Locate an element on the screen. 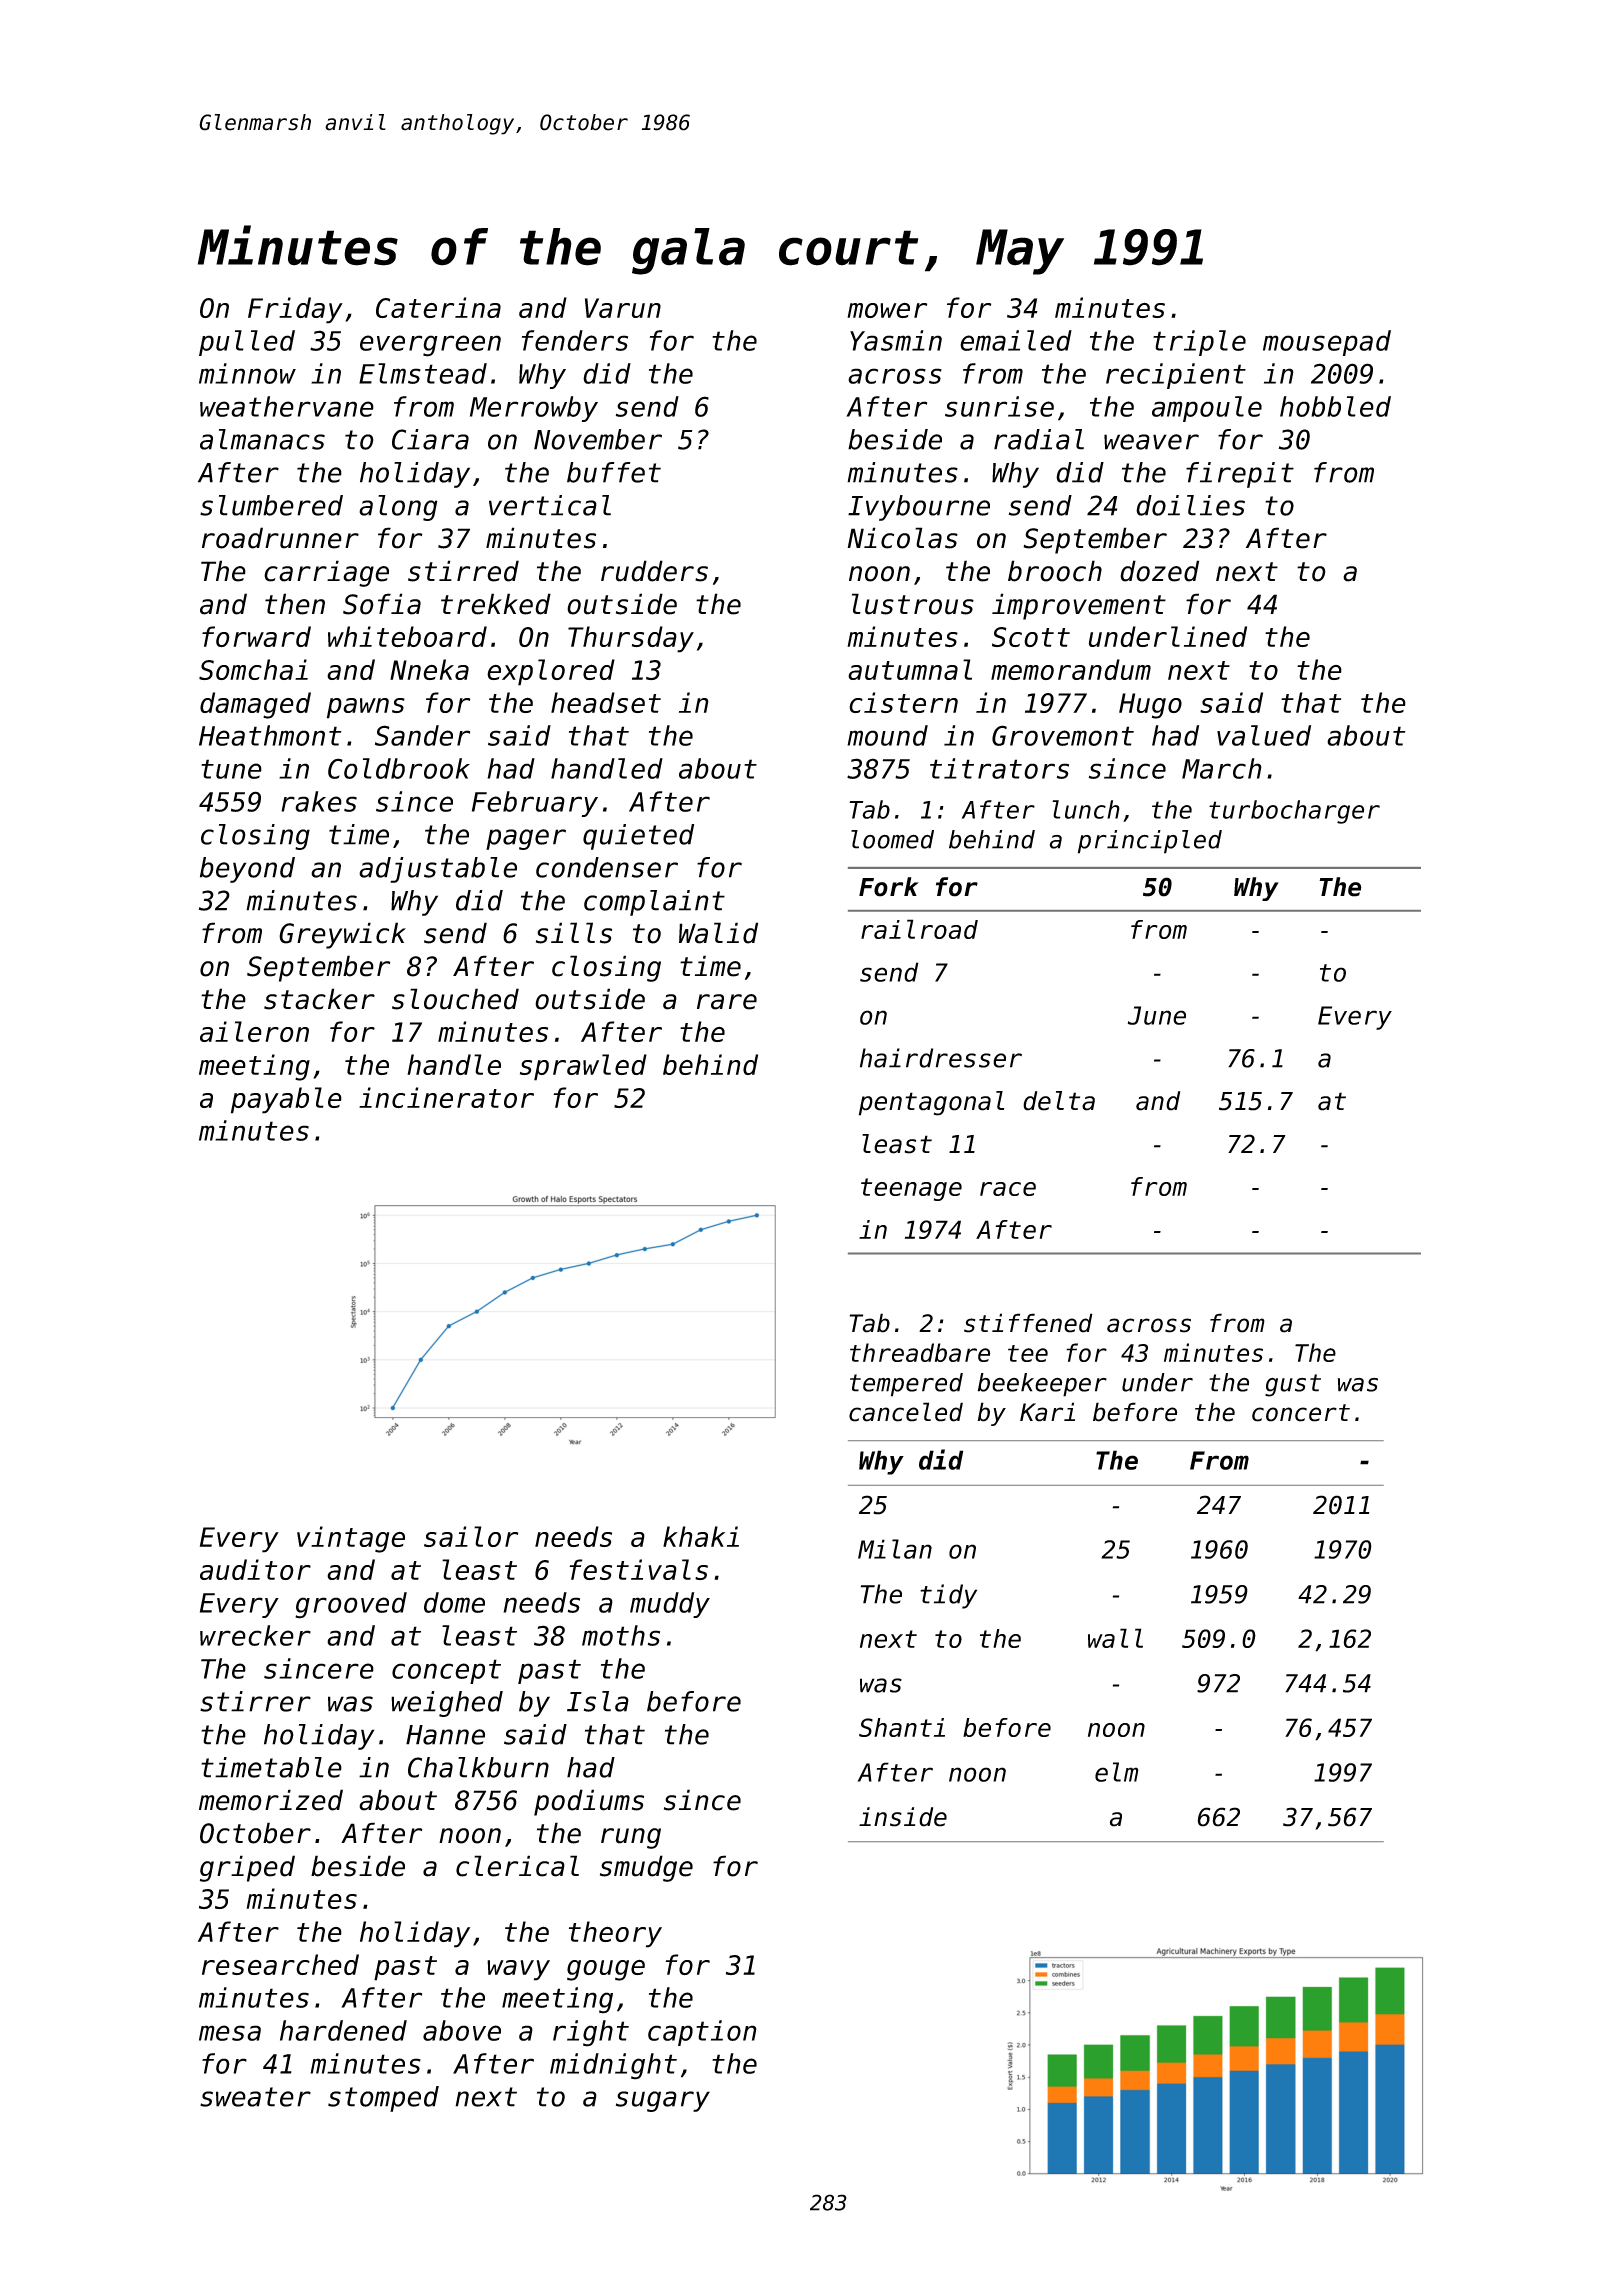  sailor is located at coordinates (471, 1536).
